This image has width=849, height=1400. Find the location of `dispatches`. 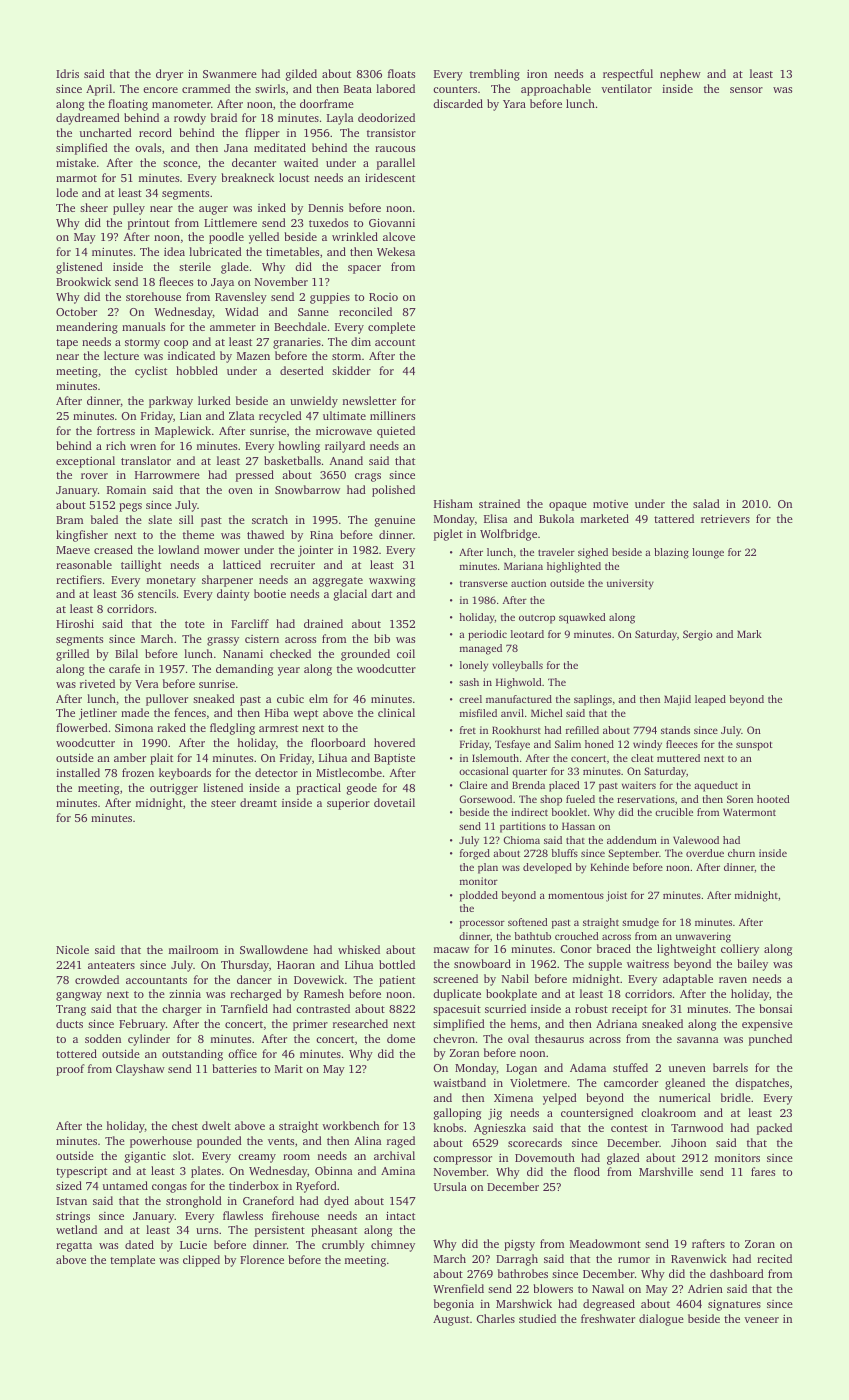

dispatches is located at coordinates (762, 1084).
